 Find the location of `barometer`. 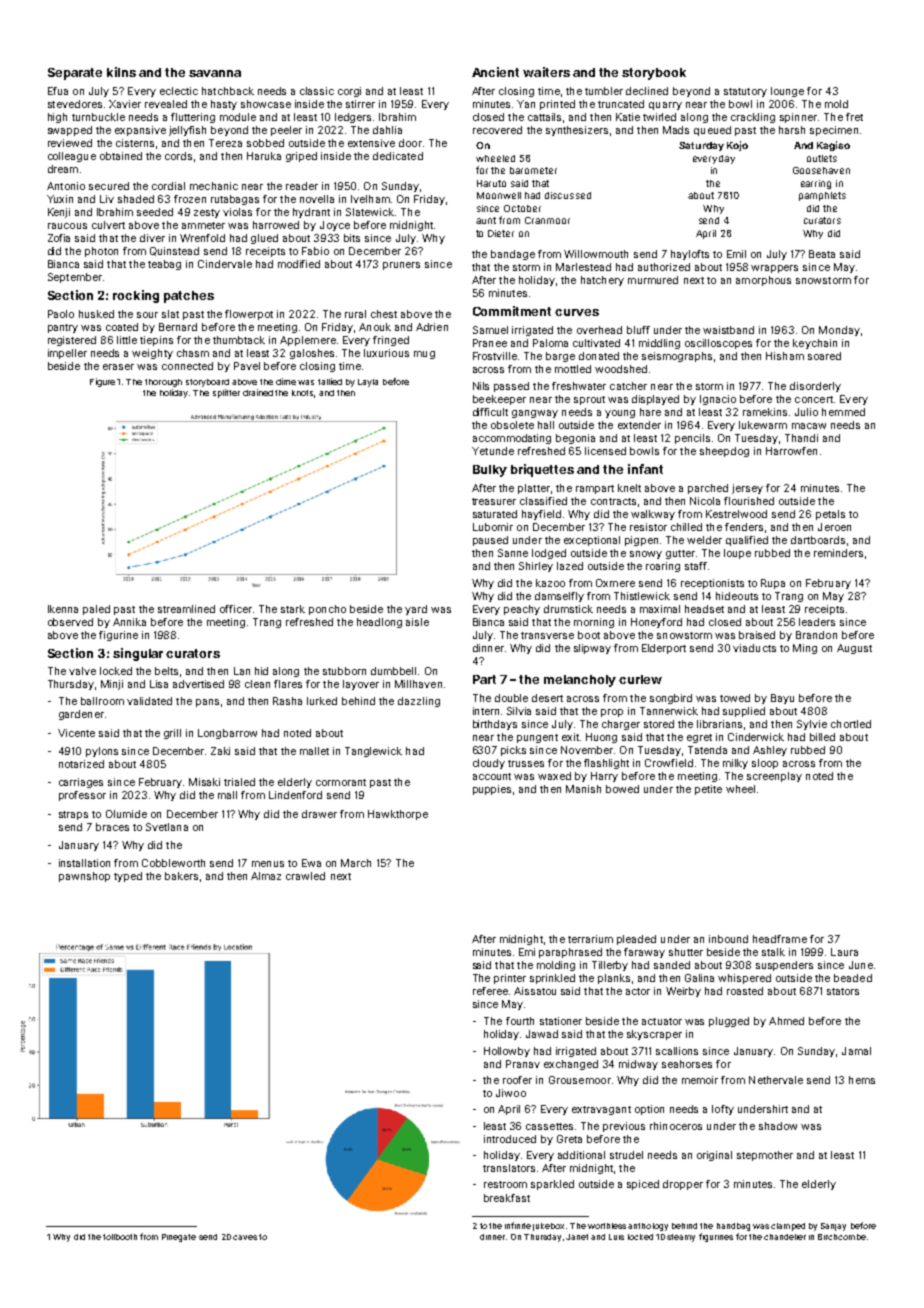

barometer is located at coordinates (533, 170).
